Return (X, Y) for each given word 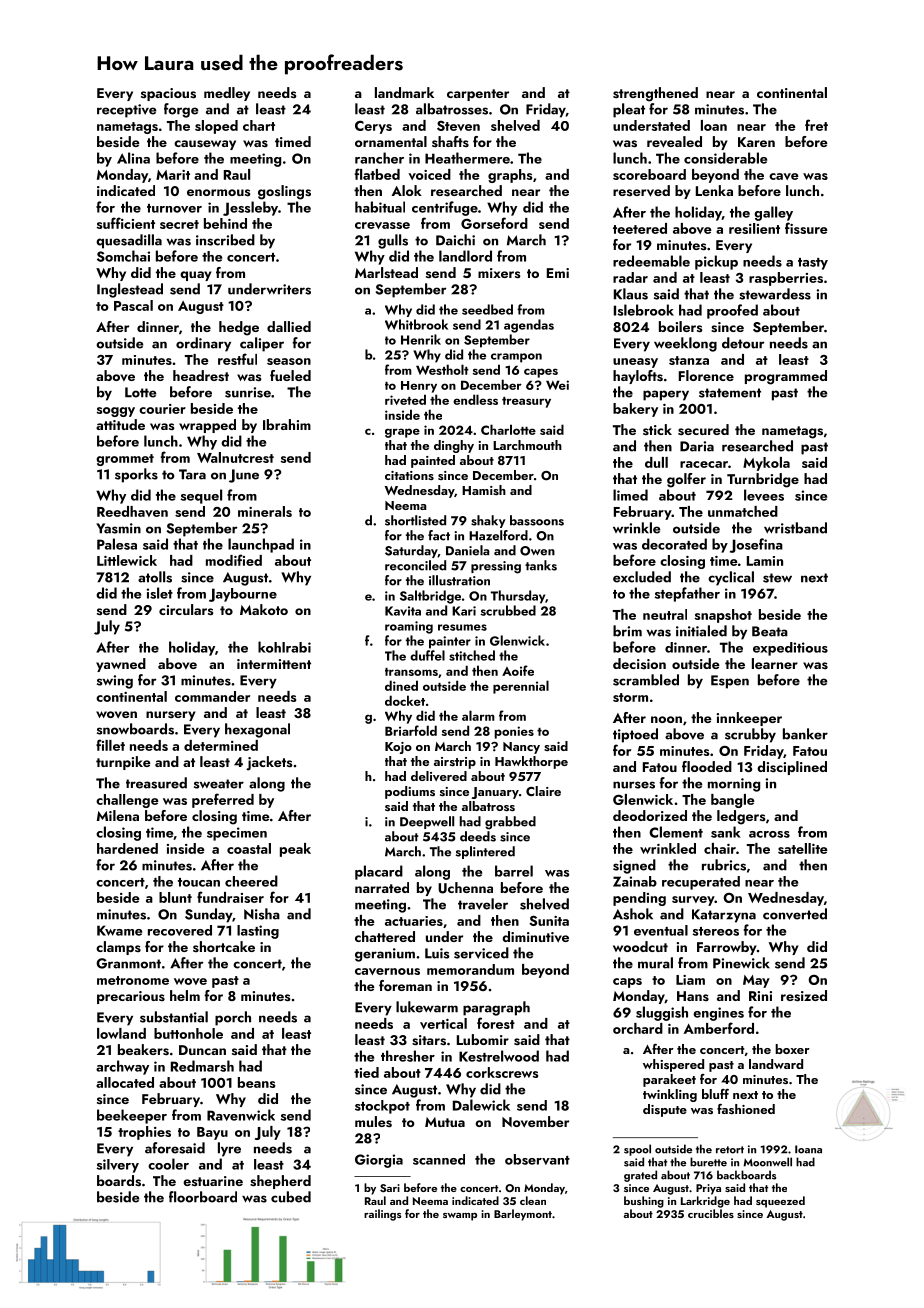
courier (162, 409)
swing (115, 682)
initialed (701, 631)
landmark (404, 92)
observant (537, 1159)
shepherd (280, 1182)
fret (816, 125)
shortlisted (415, 520)
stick (657, 429)
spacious (168, 94)
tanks (541, 565)
